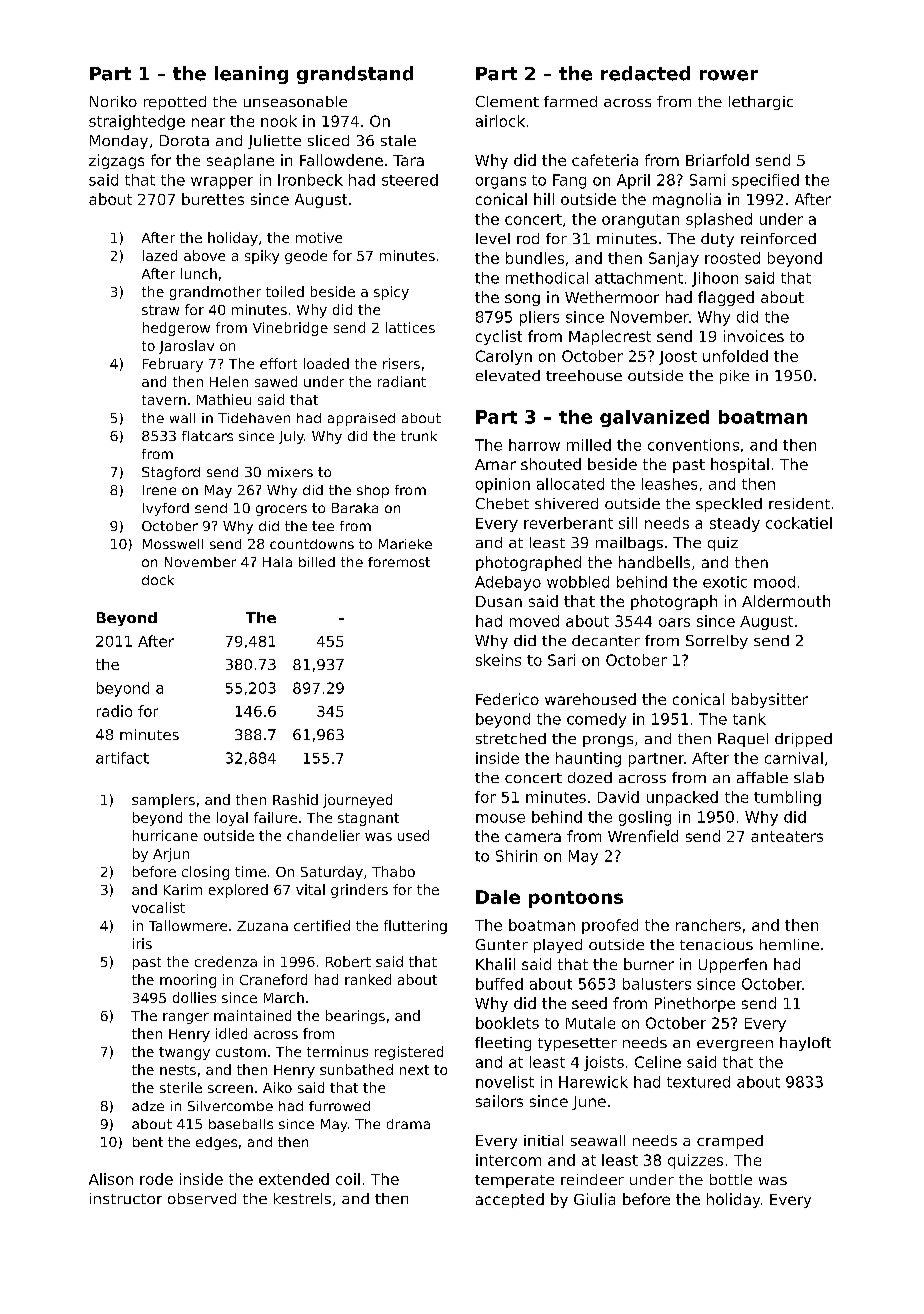  What do you see at coordinates (158, 580) in the image?
I see `dock` at bounding box center [158, 580].
